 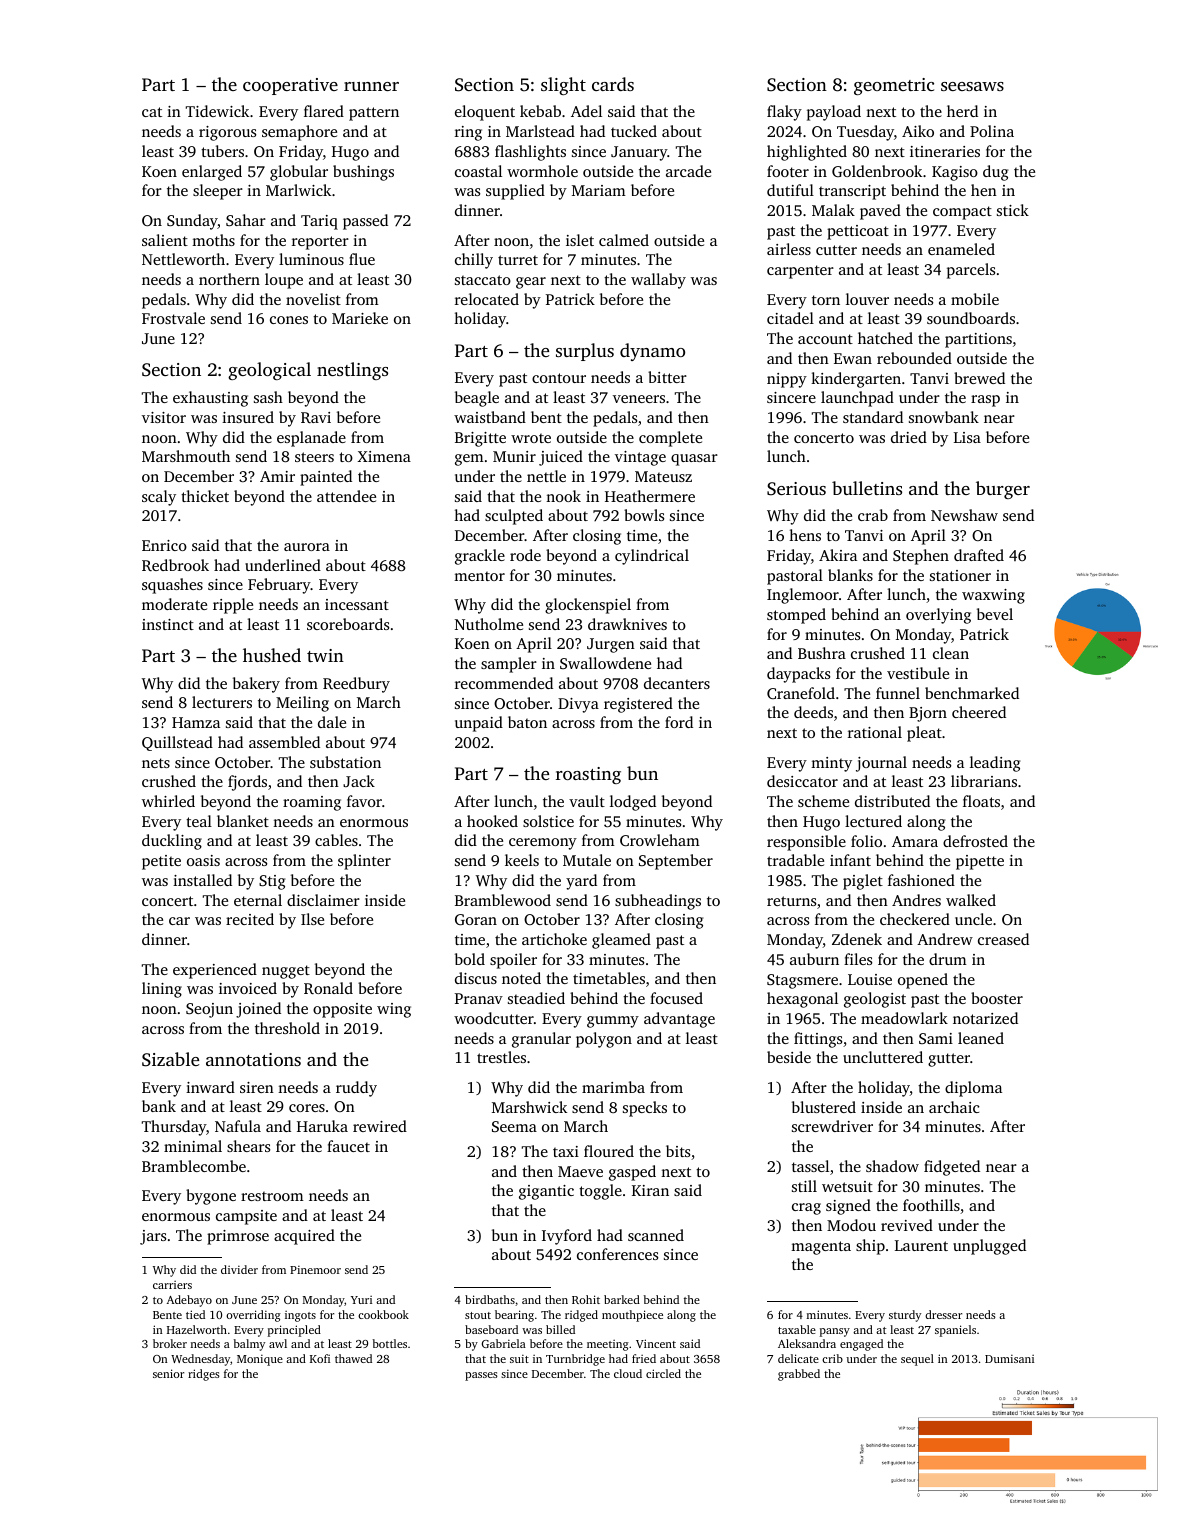 What do you see at coordinates (995, 764) in the screenshot?
I see `leading` at bounding box center [995, 764].
